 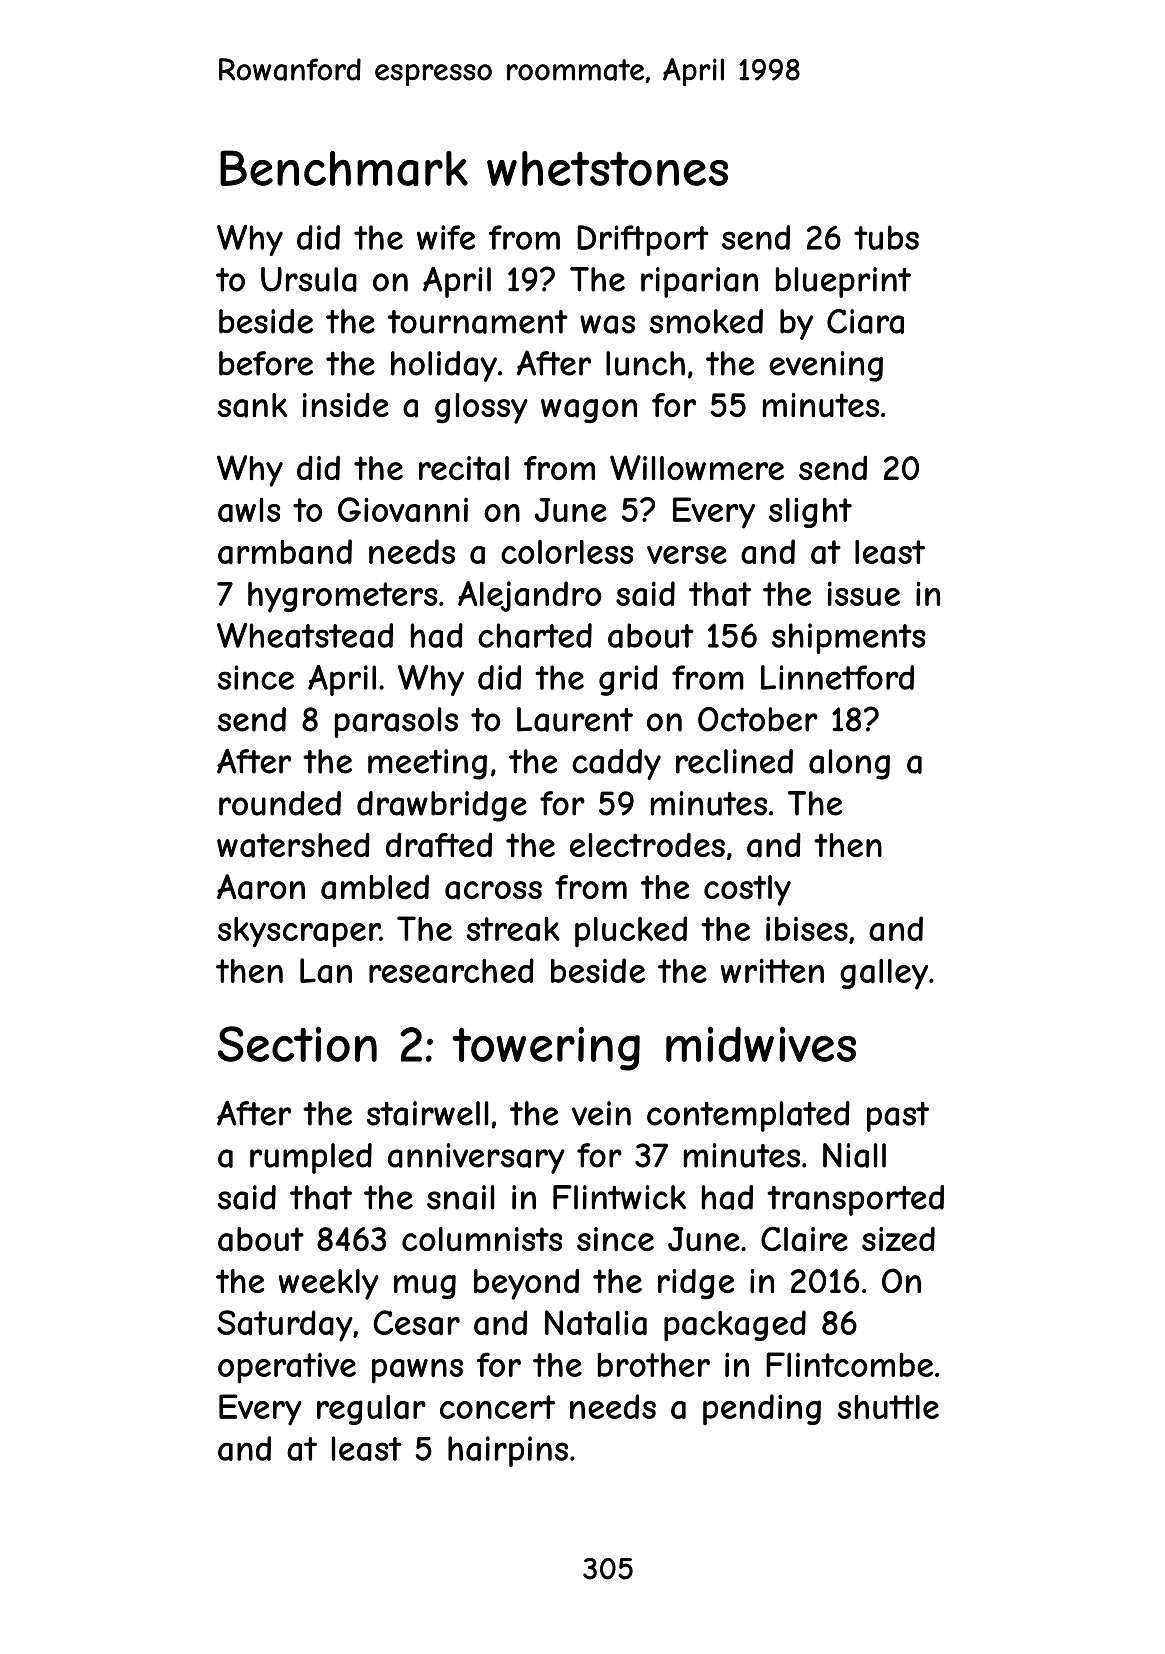 What do you see at coordinates (464, 468) in the page?
I see `recital` at bounding box center [464, 468].
